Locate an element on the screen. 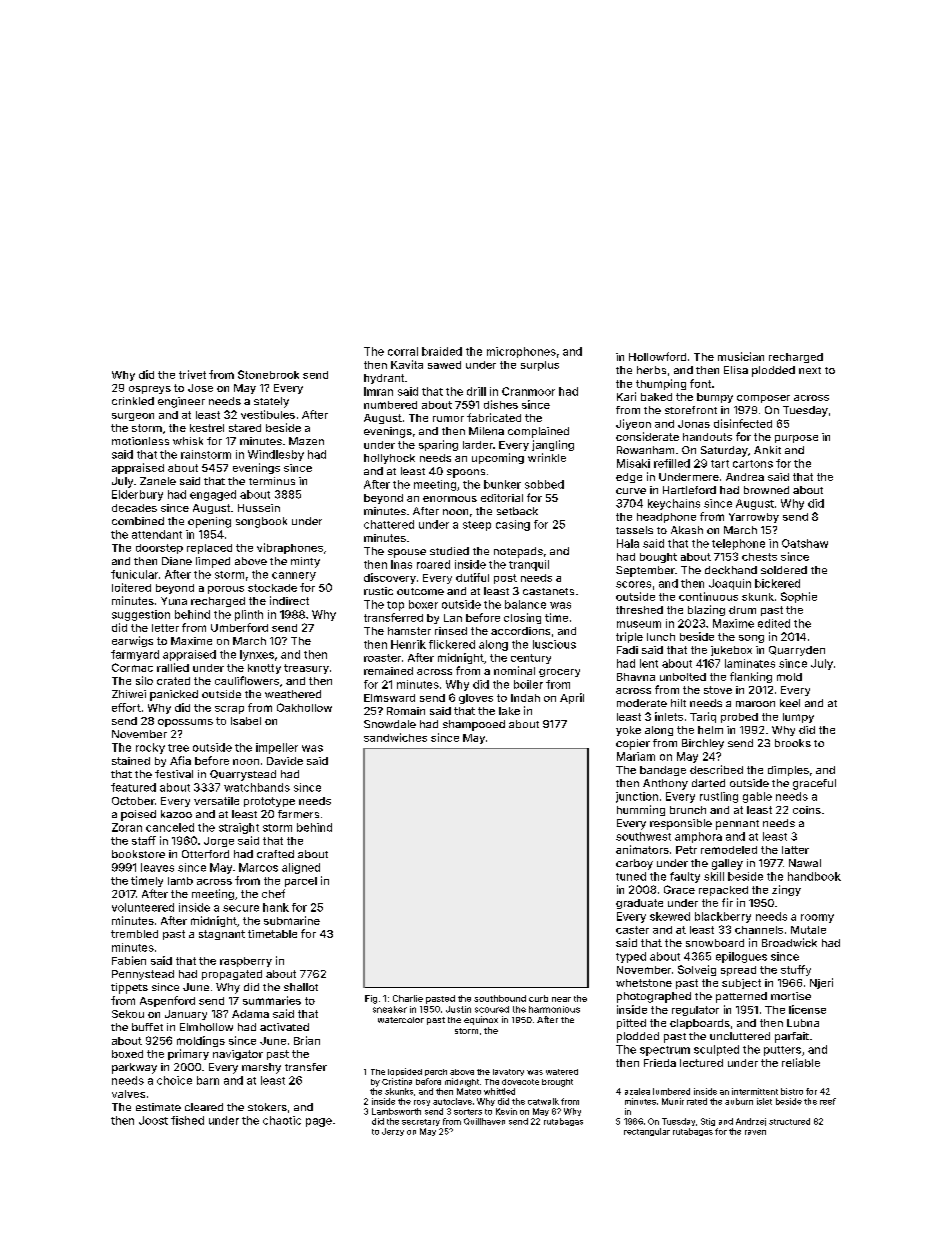 The image size is (952, 1233). braided is located at coordinates (442, 351).
